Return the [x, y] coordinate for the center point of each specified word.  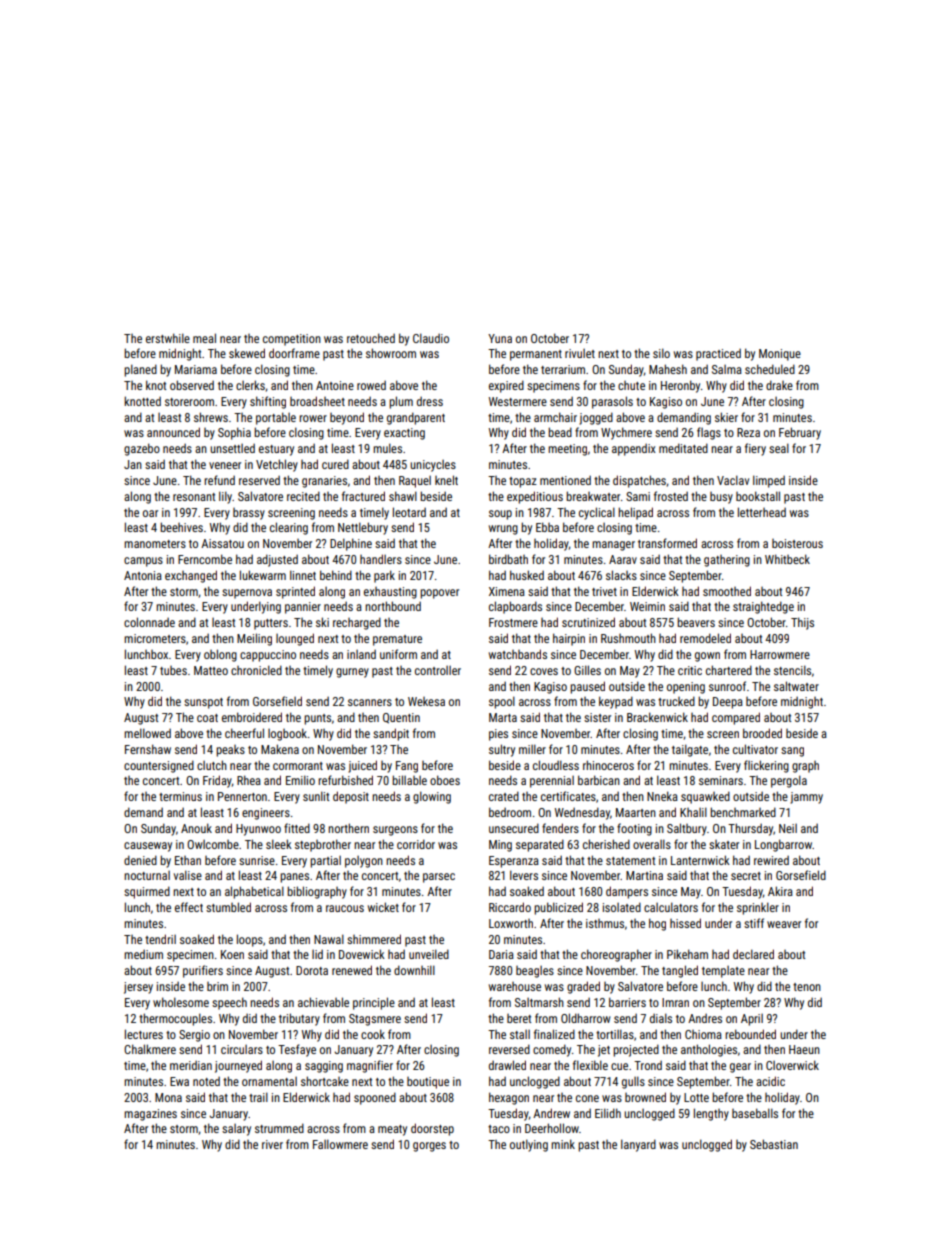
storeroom [189, 402]
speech [229, 1003]
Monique [780, 355]
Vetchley [277, 465]
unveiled [429, 954]
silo [661, 353]
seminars [721, 780]
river [272, 1144]
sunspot [203, 703]
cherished [606, 844]
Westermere [518, 401]
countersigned [159, 766]
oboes [445, 780]
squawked [705, 797]
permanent [536, 355]
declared [753, 954]
